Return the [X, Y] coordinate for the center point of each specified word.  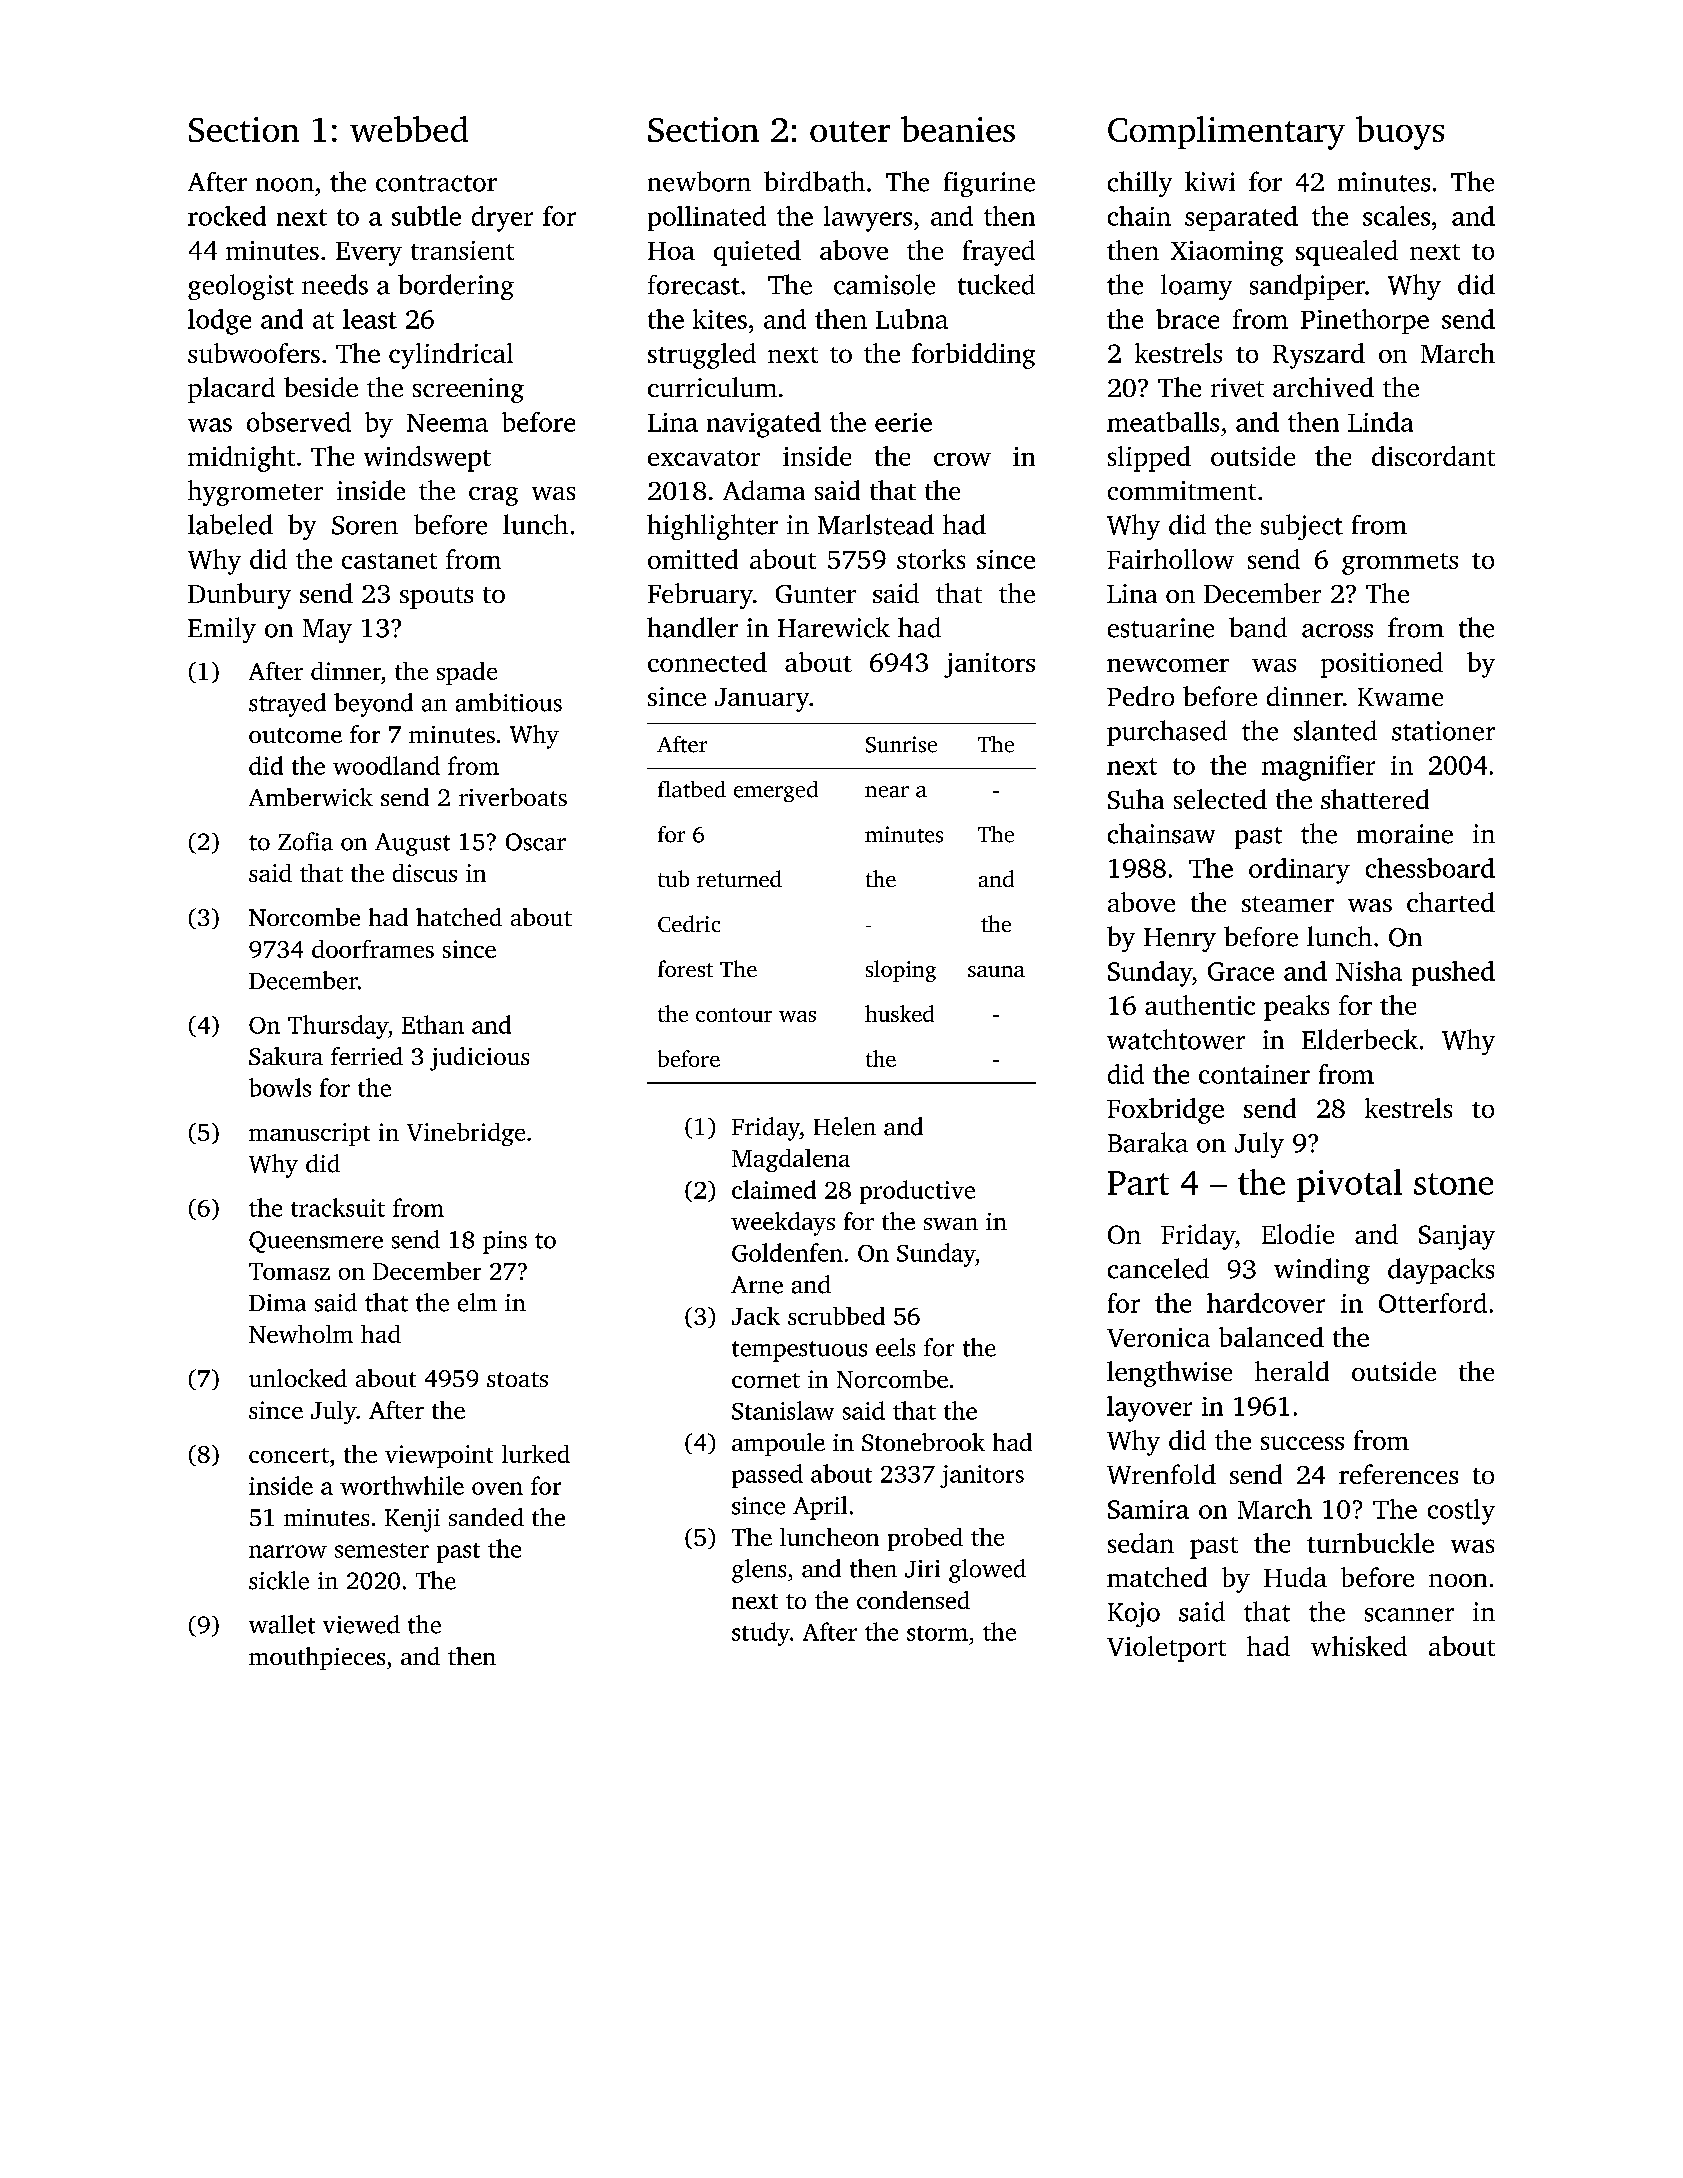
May [327, 631]
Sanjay [1457, 1237]
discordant [1433, 456]
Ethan [433, 1024]
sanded [486, 1517]
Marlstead [876, 524]
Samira [1148, 1509]
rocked [227, 216]
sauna [996, 971]
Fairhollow [1170, 559]
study [761, 1634]
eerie [903, 422]
